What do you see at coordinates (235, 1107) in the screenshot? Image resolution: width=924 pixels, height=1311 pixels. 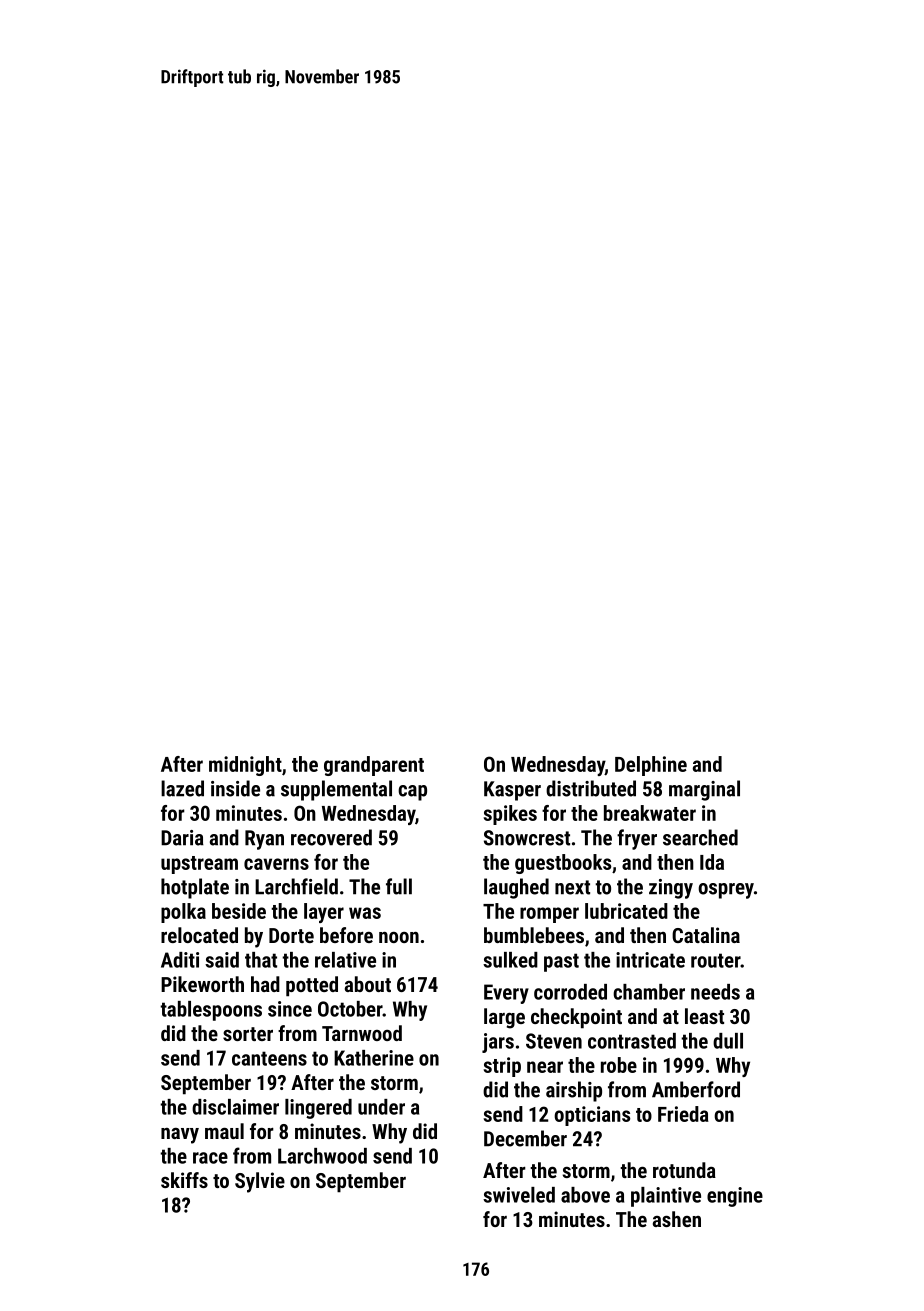 I see `disclaimer` at bounding box center [235, 1107].
